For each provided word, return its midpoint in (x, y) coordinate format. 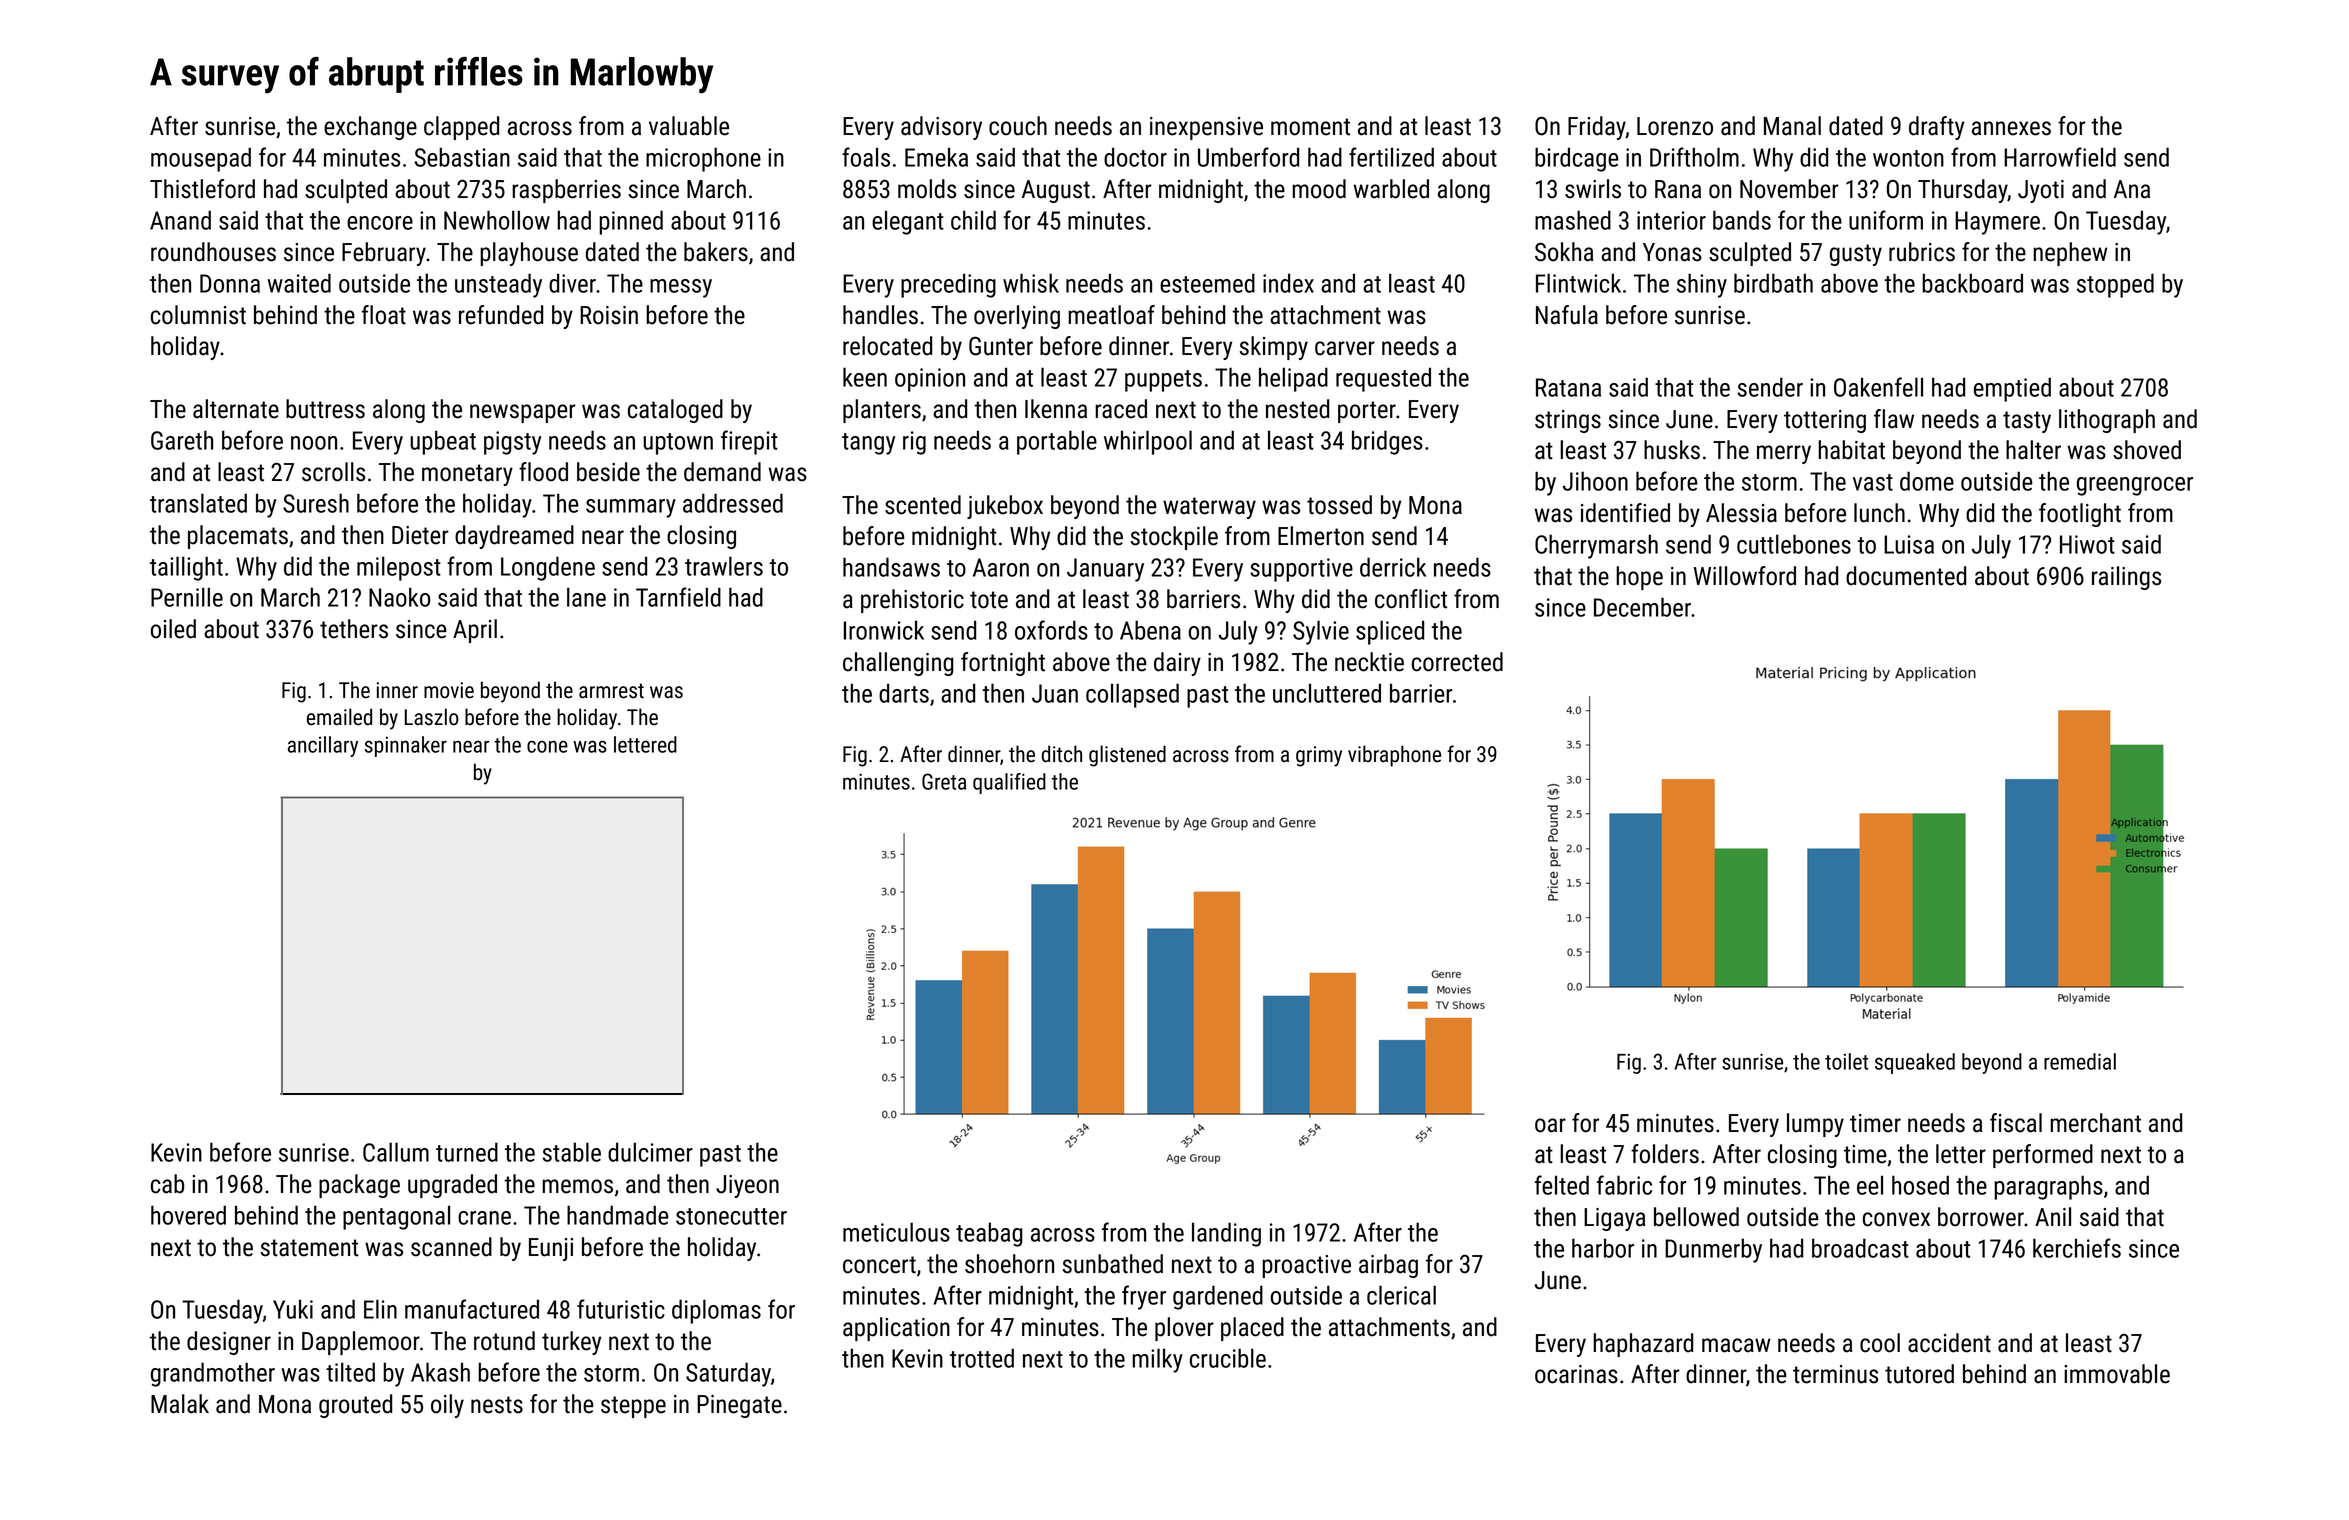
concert (879, 1265)
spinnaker (406, 746)
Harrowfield (2060, 157)
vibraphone (1394, 756)
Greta (944, 781)
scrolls (333, 472)
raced (1121, 409)
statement (309, 1248)
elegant (908, 222)
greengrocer (2135, 486)
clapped (461, 128)
